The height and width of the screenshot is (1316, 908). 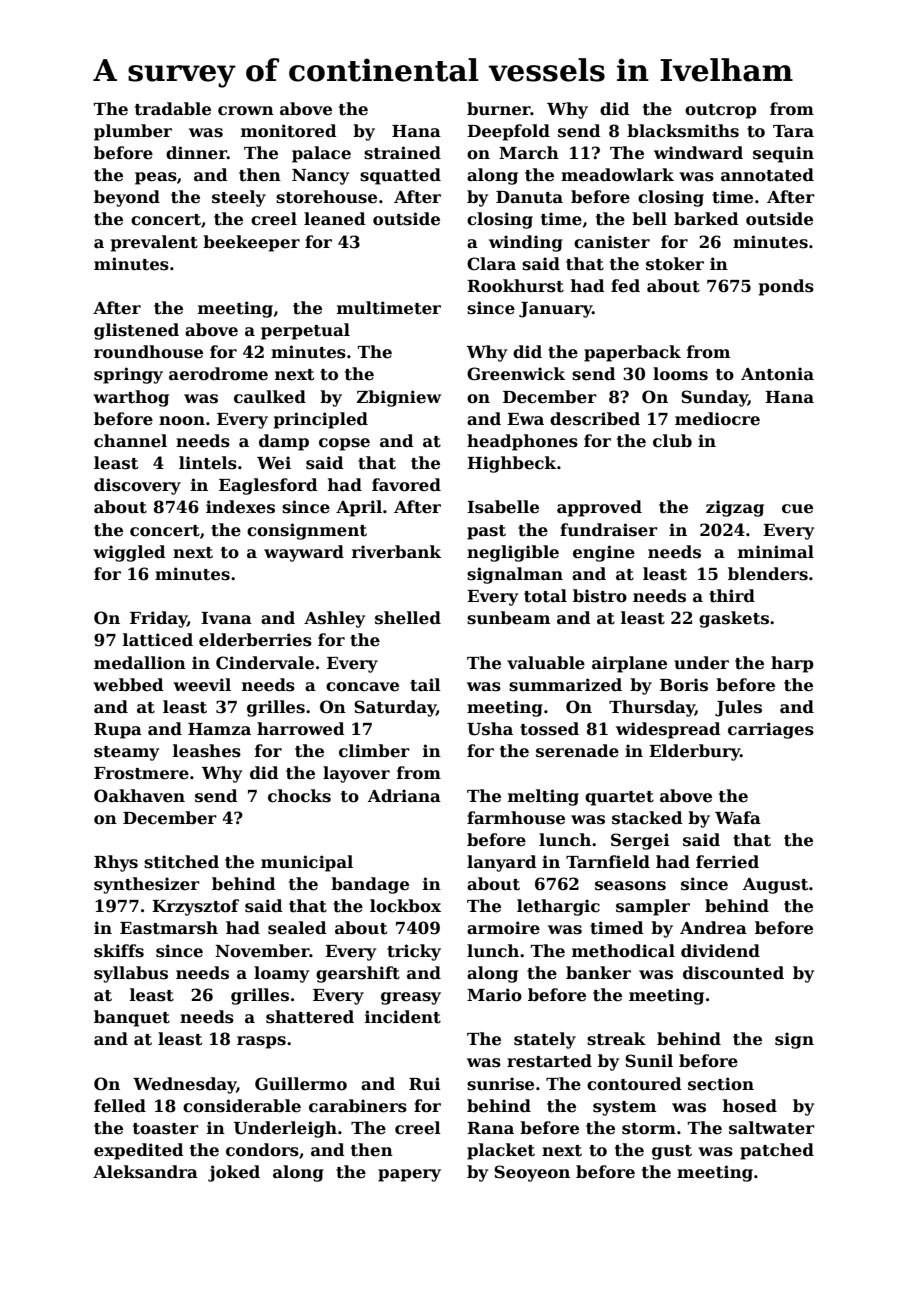 I want to click on joked, so click(x=234, y=1173).
